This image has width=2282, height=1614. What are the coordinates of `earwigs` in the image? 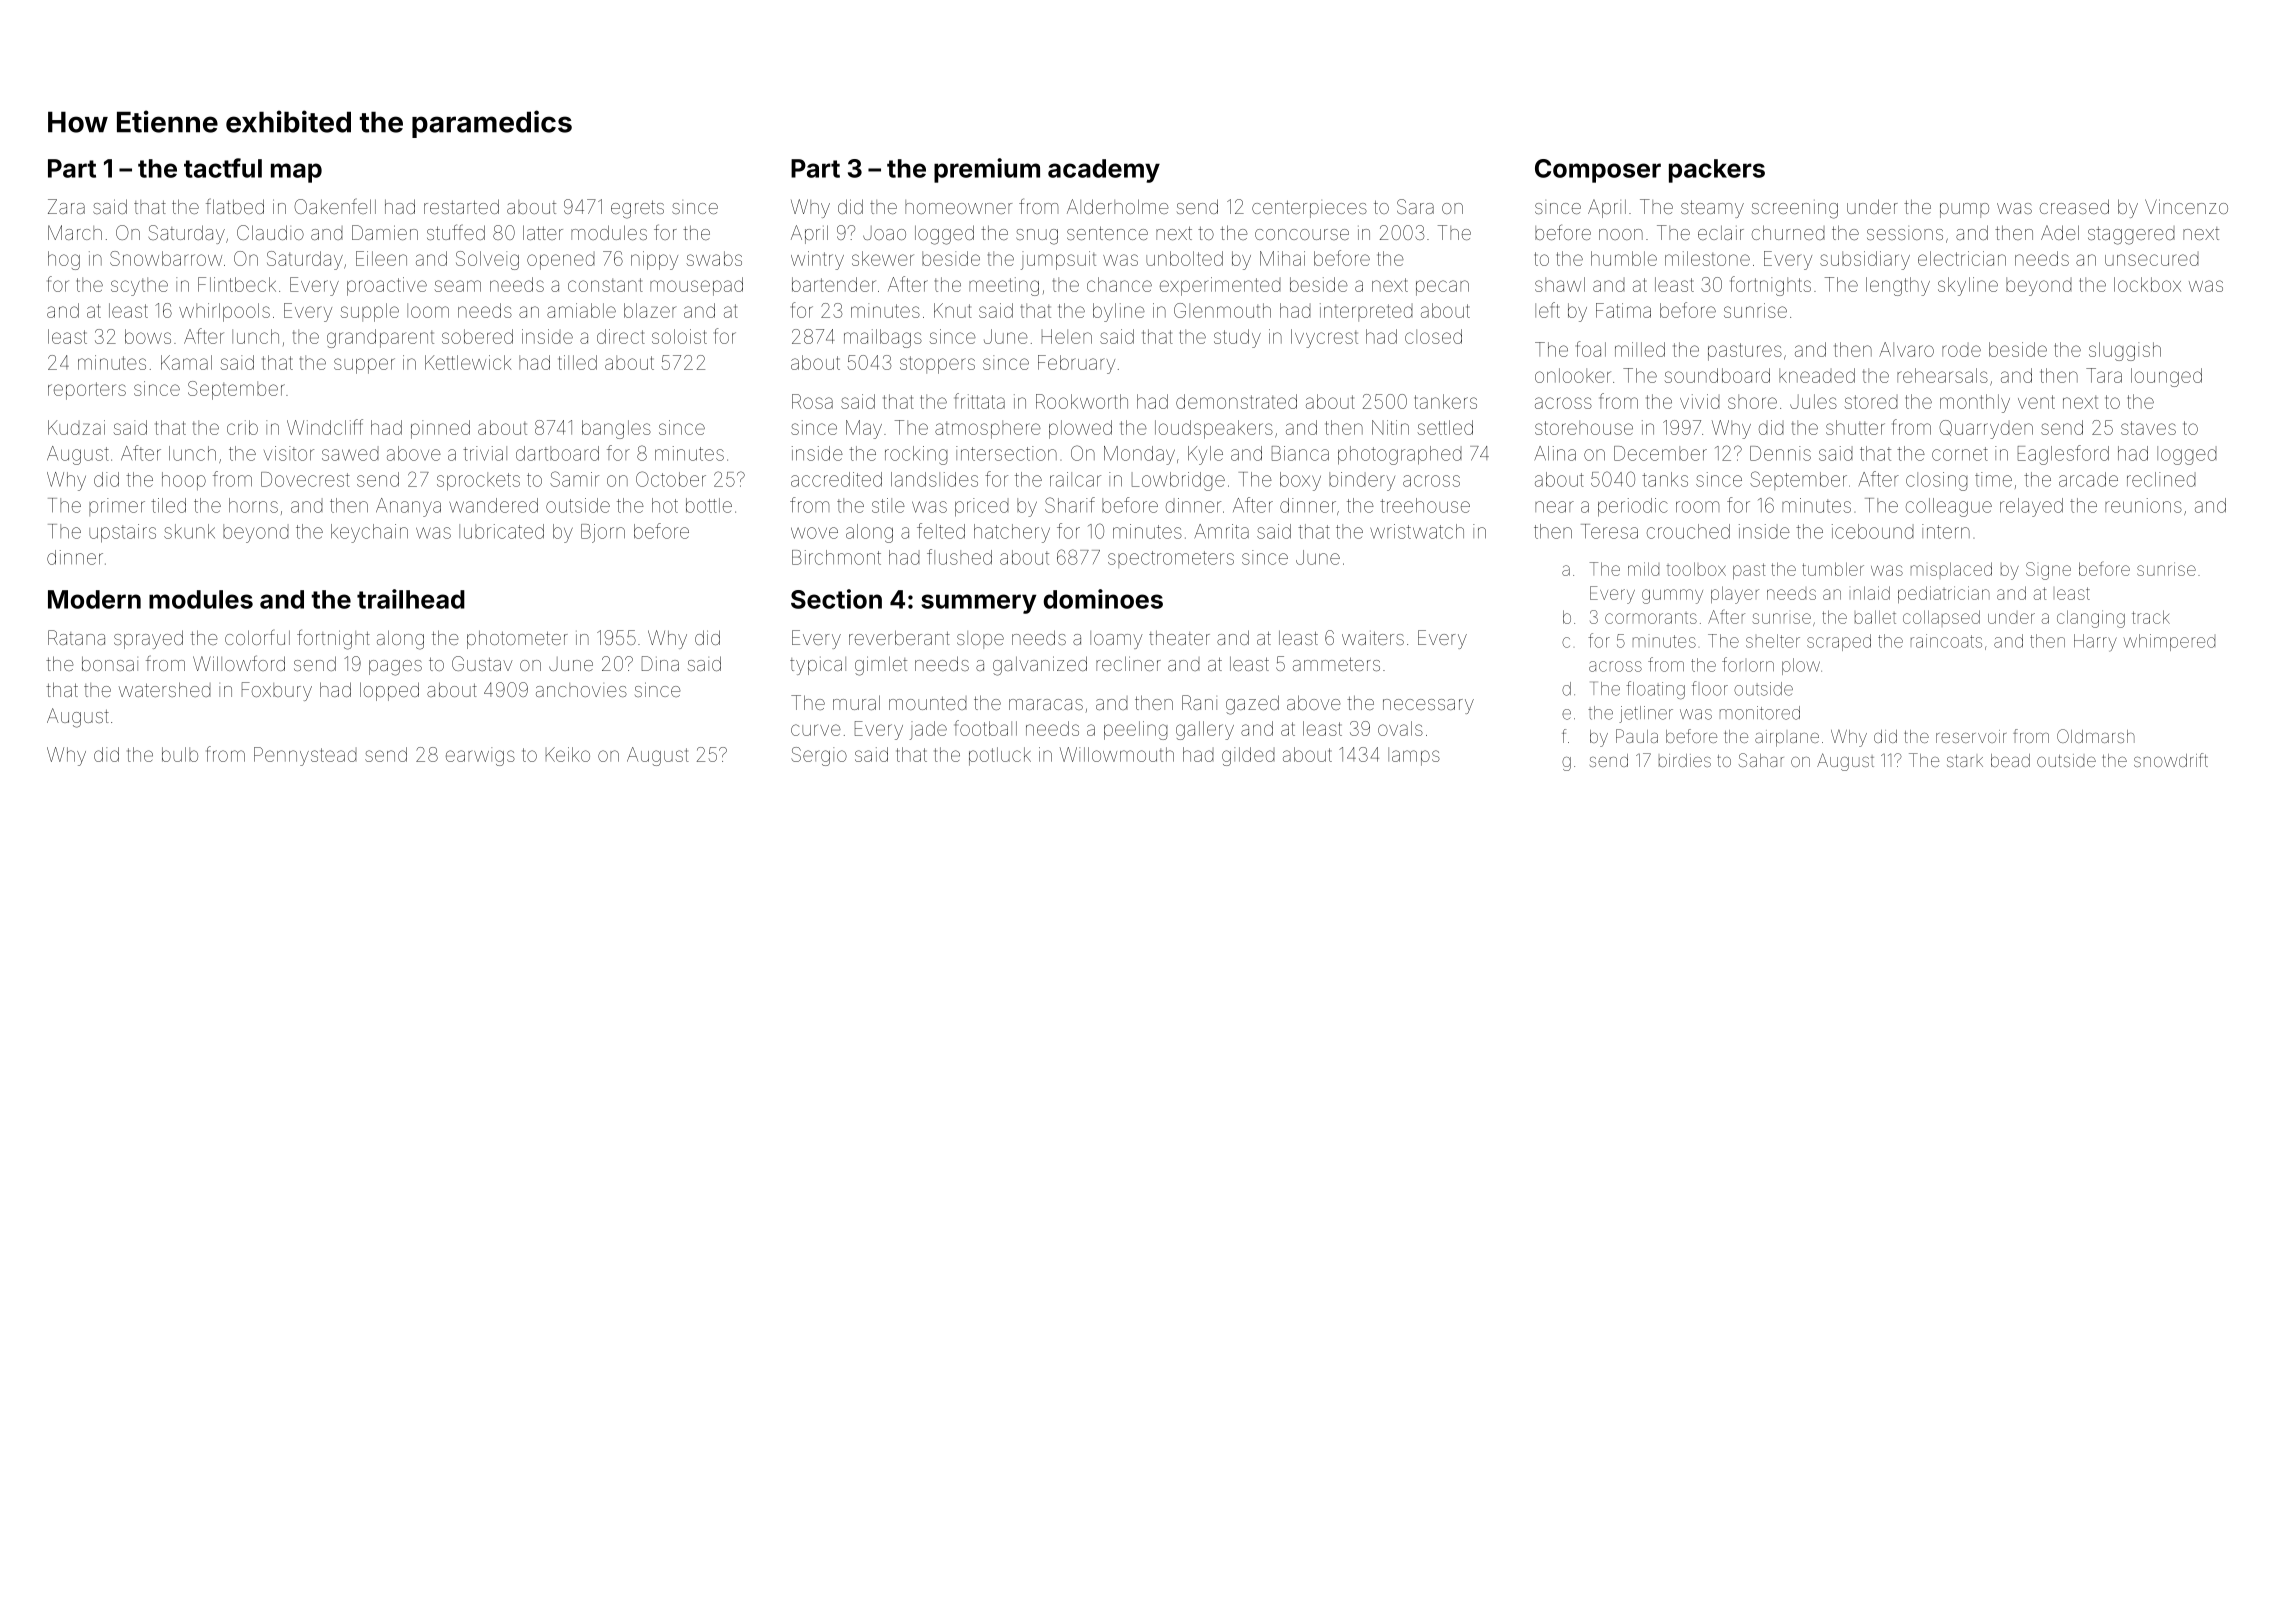 It's located at (480, 756).
